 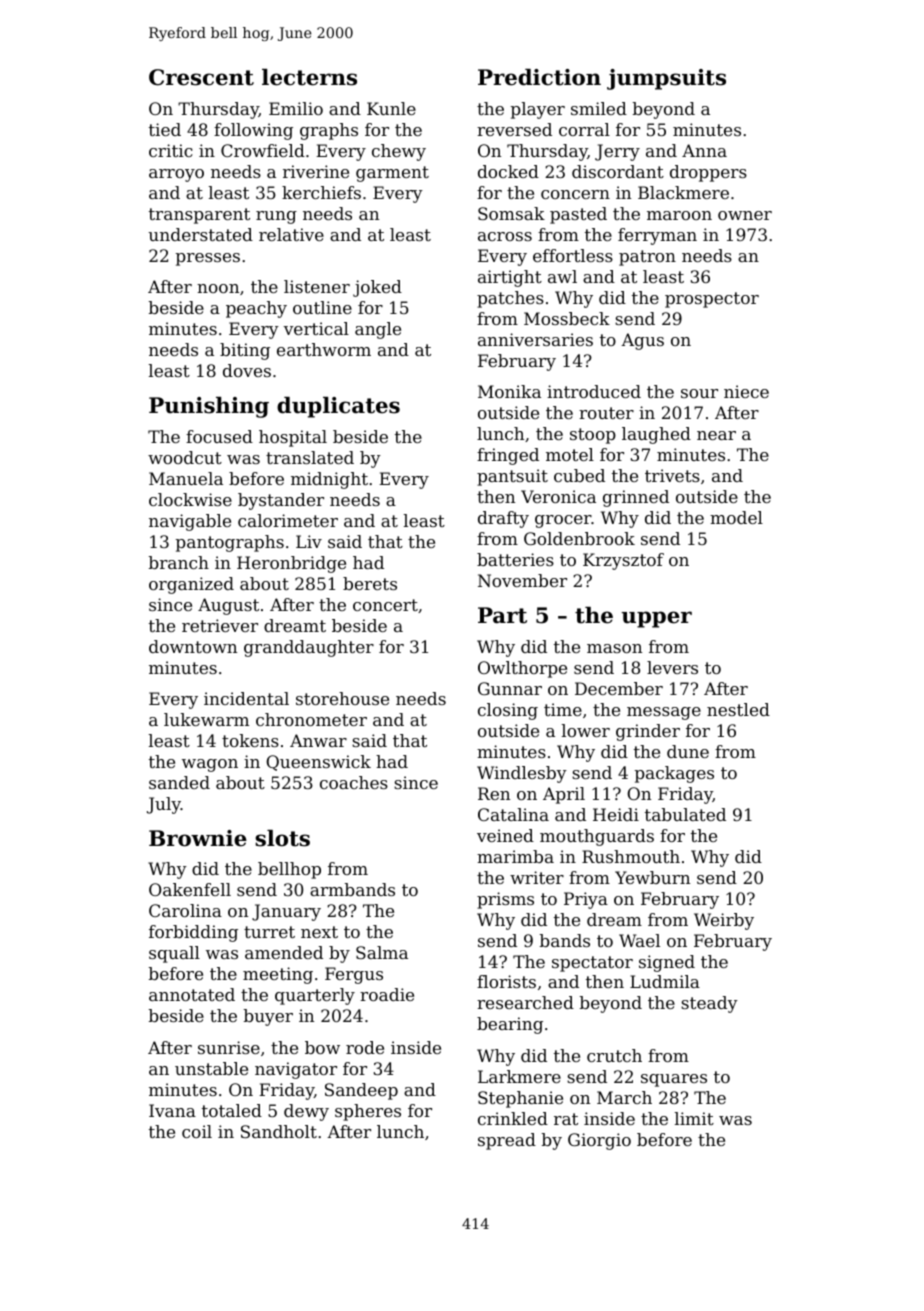 What do you see at coordinates (309, 648) in the screenshot?
I see `granddaughter` at bounding box center [309, 648].
